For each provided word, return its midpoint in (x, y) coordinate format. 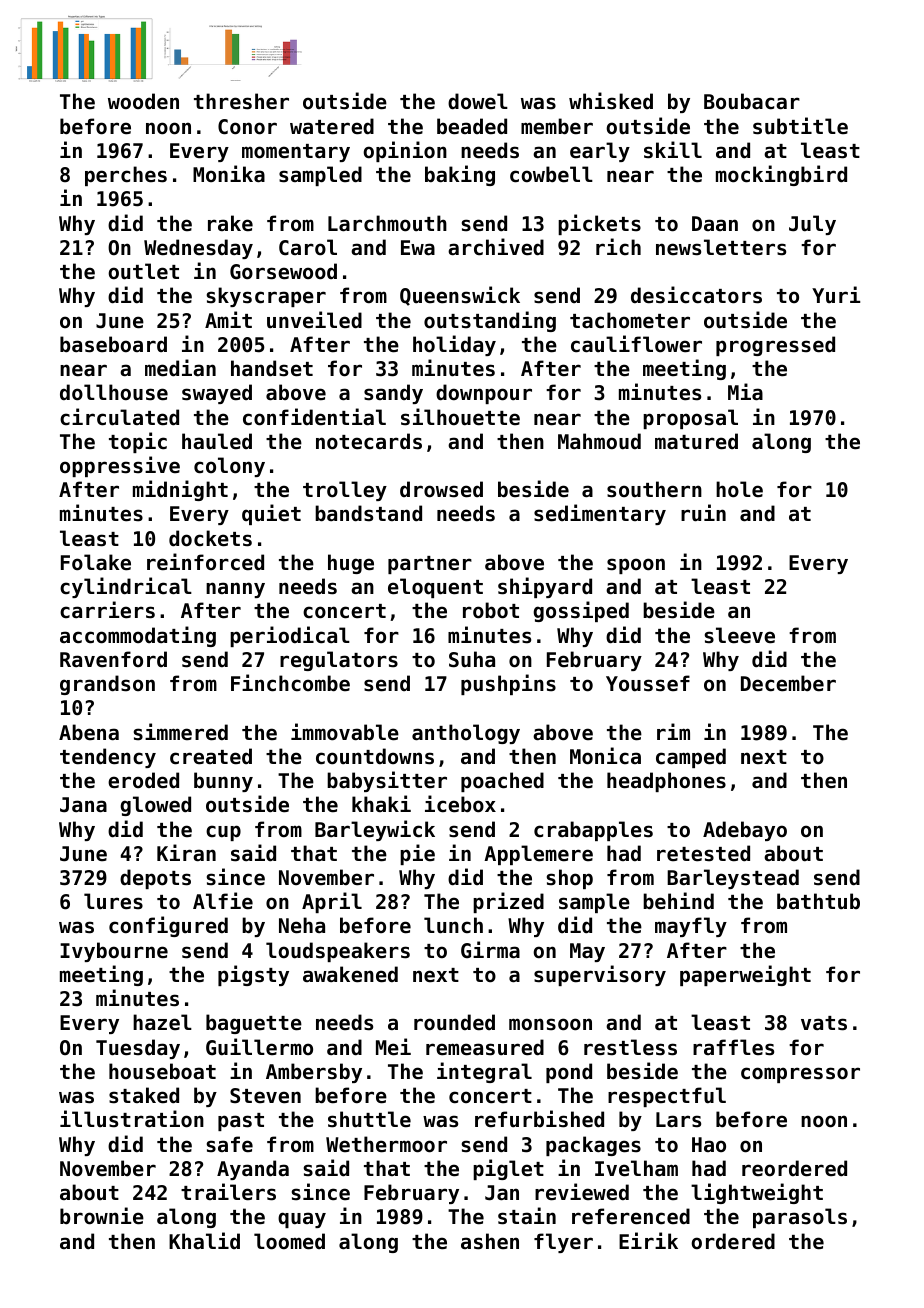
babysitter (387, 781)
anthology (466, 734)
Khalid (204, 1240)
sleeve (740, 635)
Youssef (648, 683)
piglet (508, 1169)
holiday (454, 345)
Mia (745, 392)
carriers (107, 610)
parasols (800, 1218)
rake (230, 223)
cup (223, 833)
